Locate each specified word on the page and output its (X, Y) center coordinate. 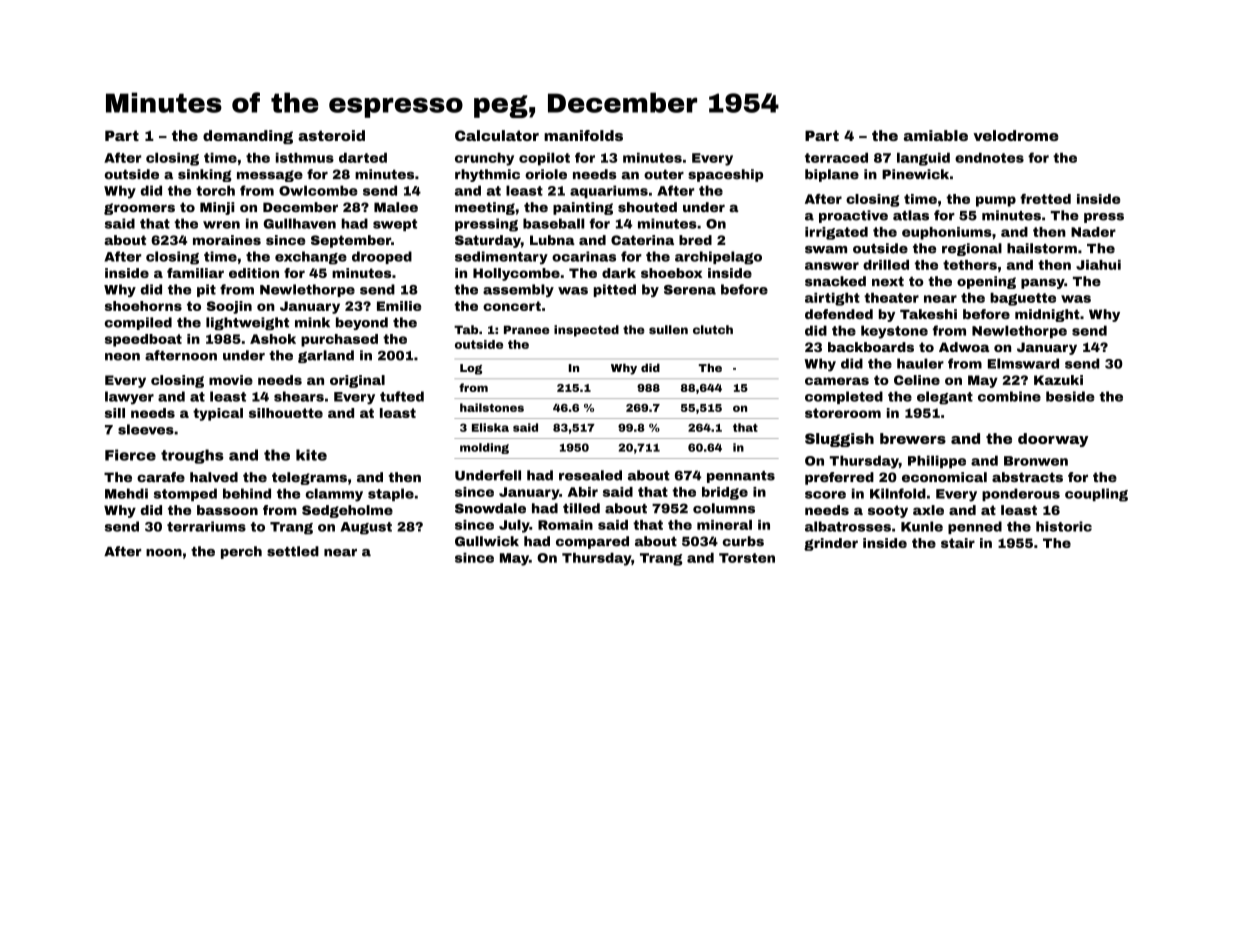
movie (231, 380)
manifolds (583, 135)
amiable (936, 135)
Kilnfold (898, 493)
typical (218, 414)
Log (471, 369)
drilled (886, 265)
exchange (311, 258)
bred (695, 240)
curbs (743, 541)
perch (241, 552)
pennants (741, 477)
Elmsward (1023, 363)
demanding (248, 137)
